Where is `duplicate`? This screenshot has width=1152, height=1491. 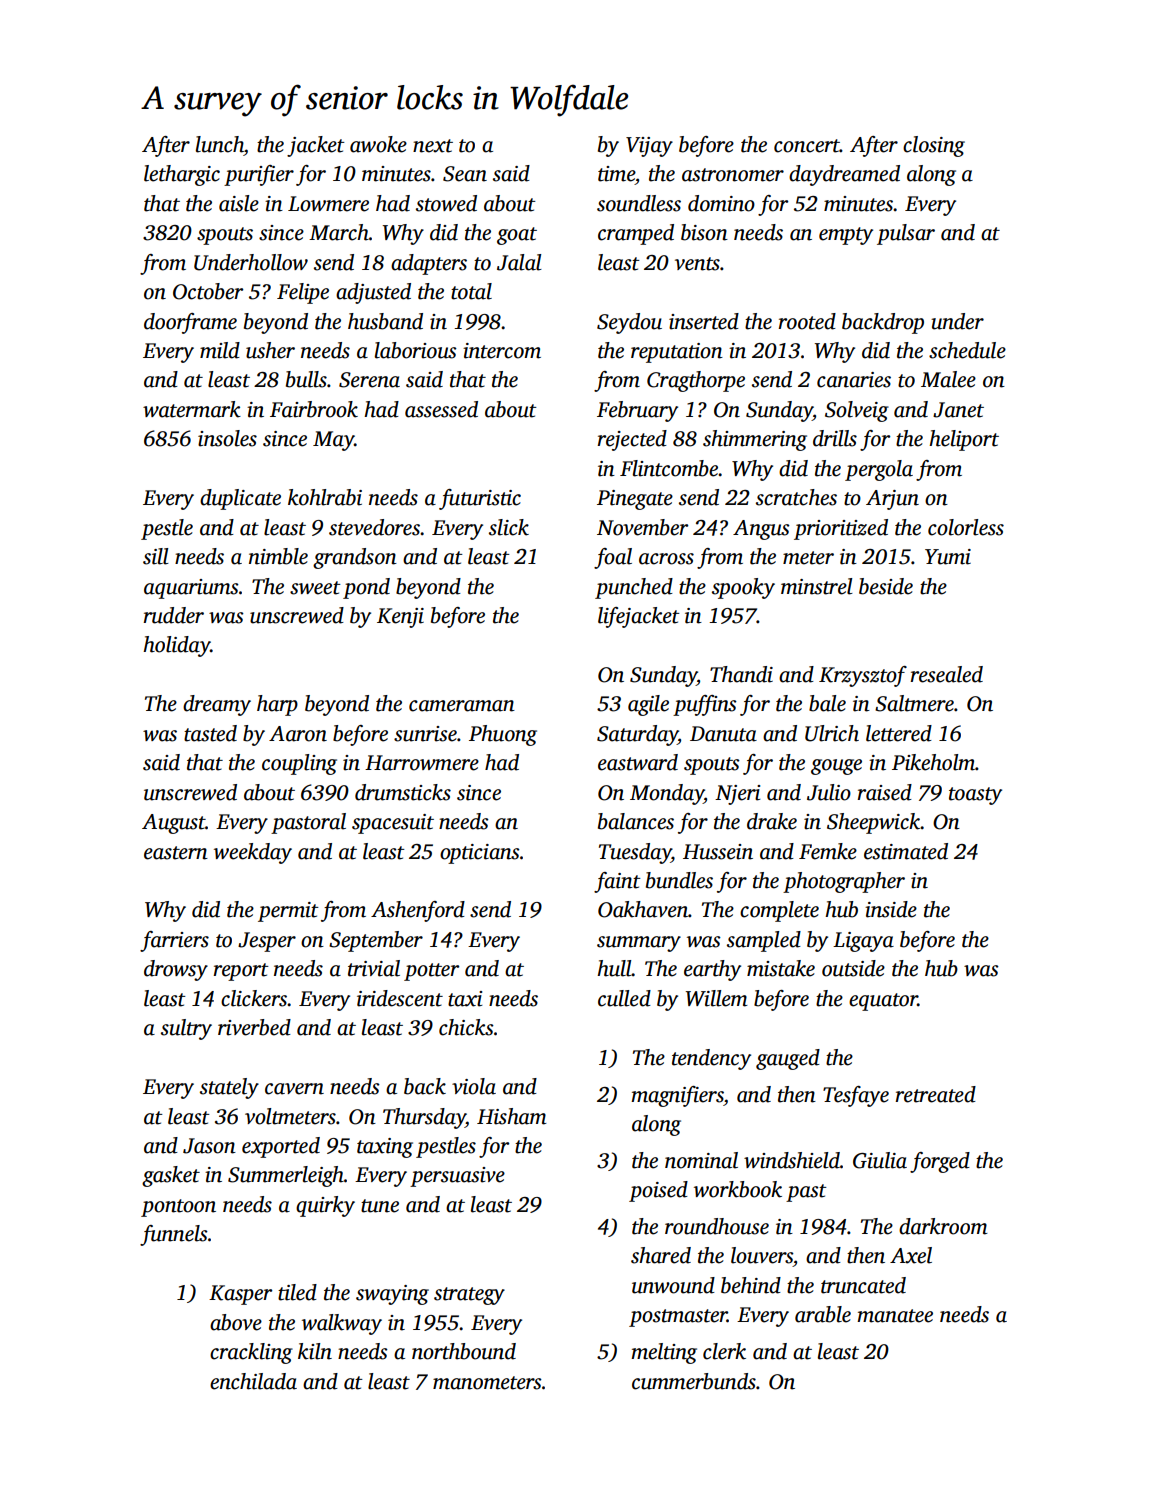
duplicate is located at coordinates (240, 499).
